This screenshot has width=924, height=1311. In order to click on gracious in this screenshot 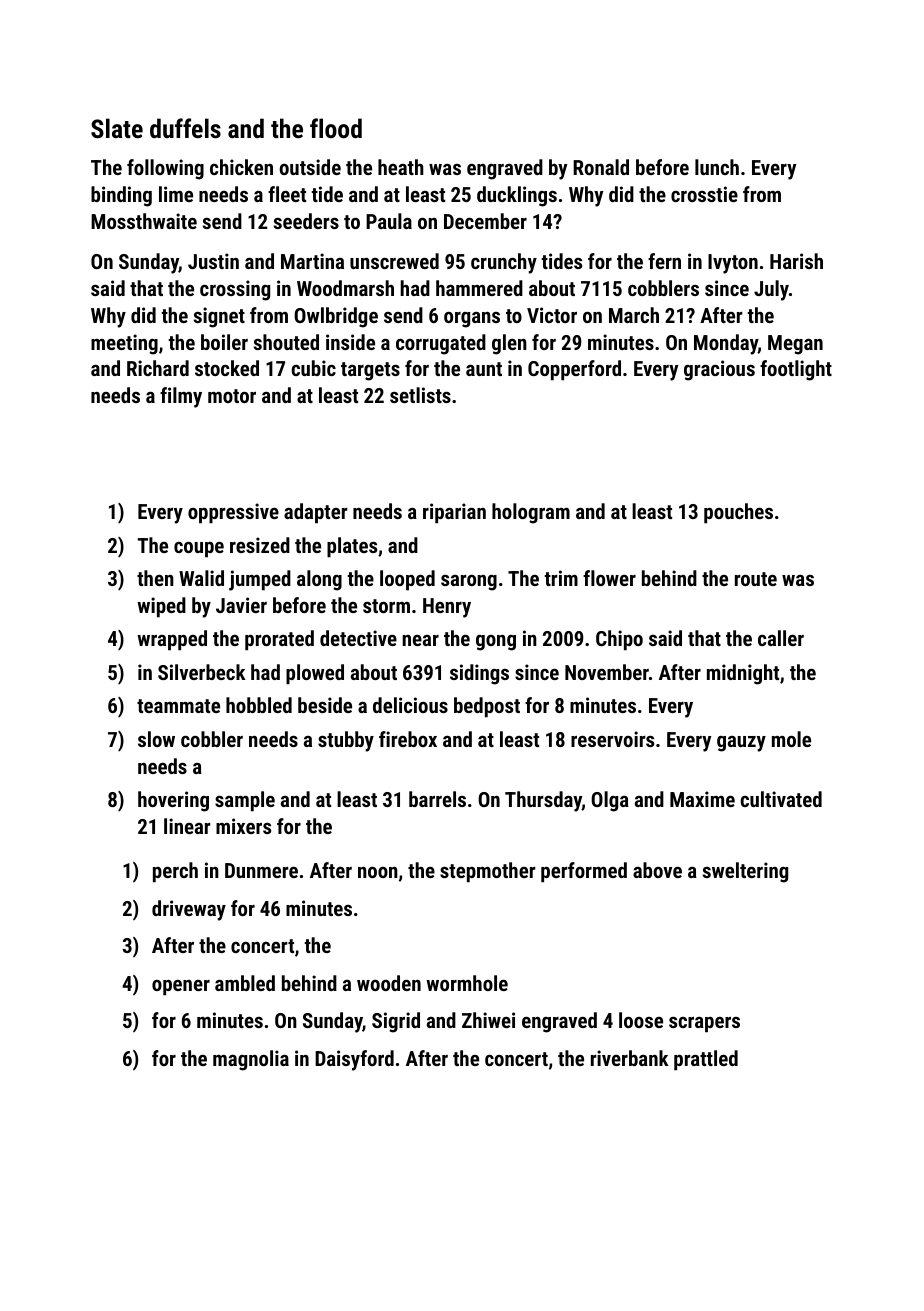, I will do `click(719, 370)`.
